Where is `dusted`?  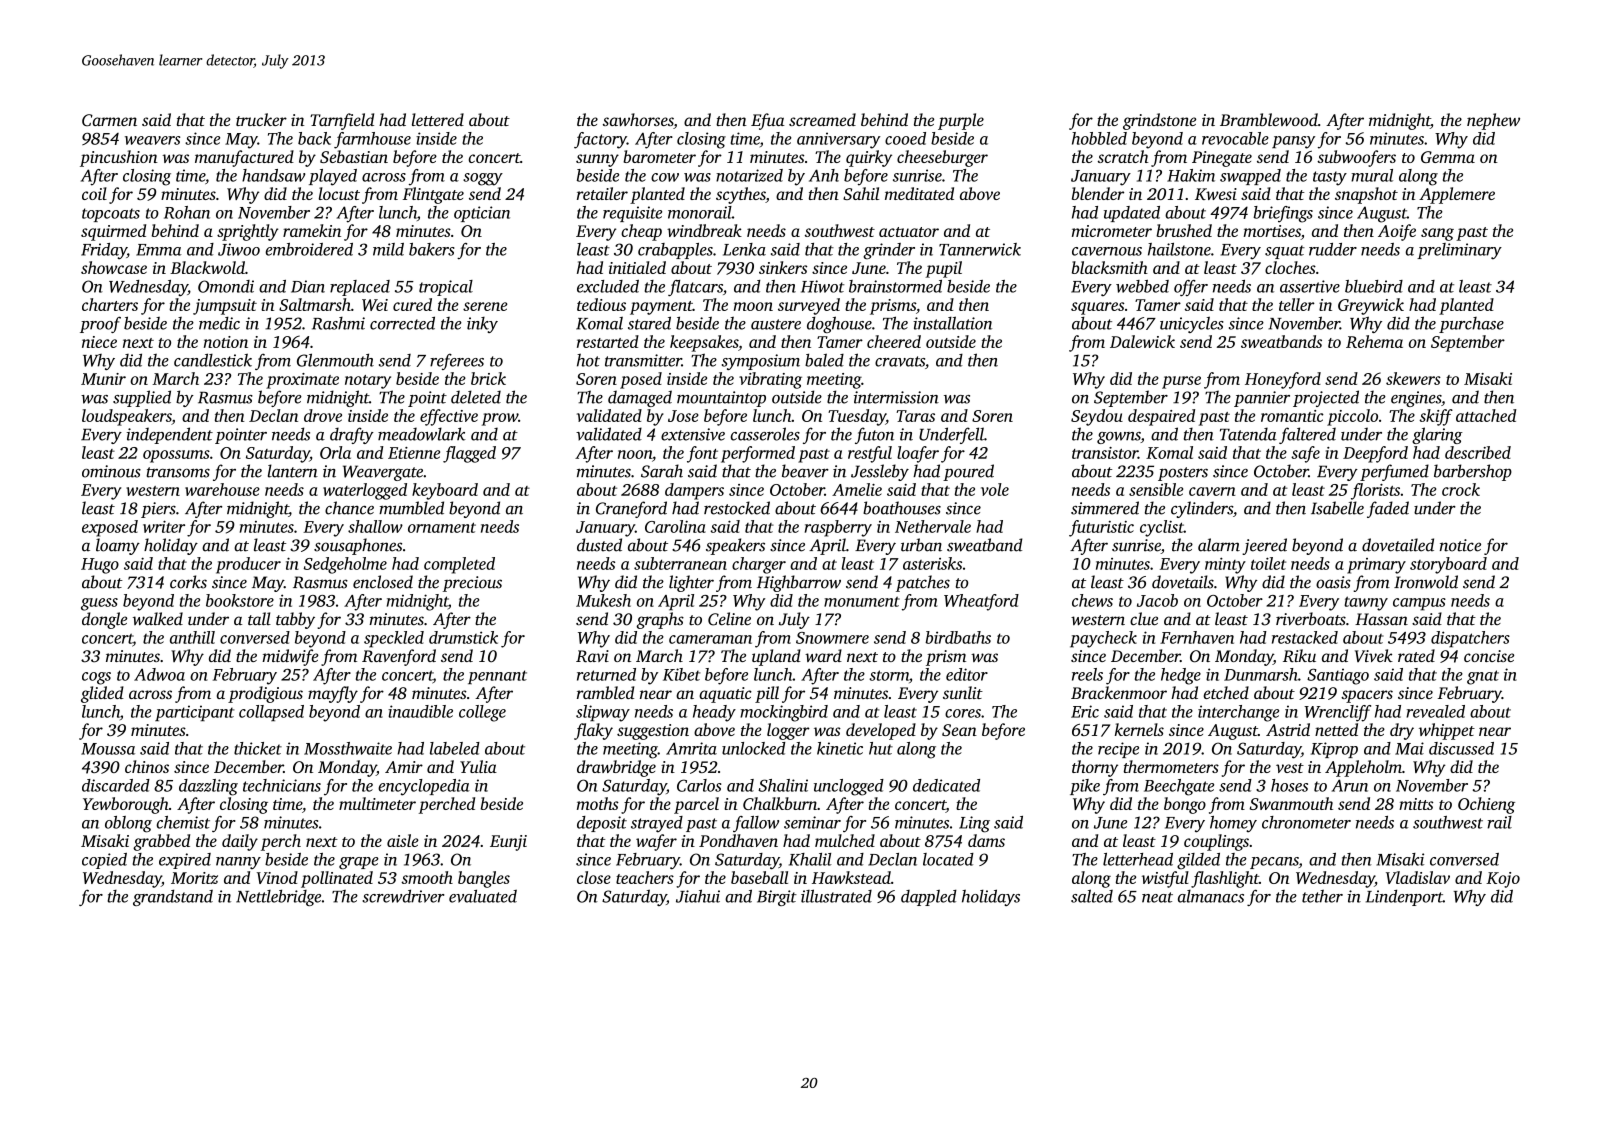 dusted is located at coordinates (599, 545).
